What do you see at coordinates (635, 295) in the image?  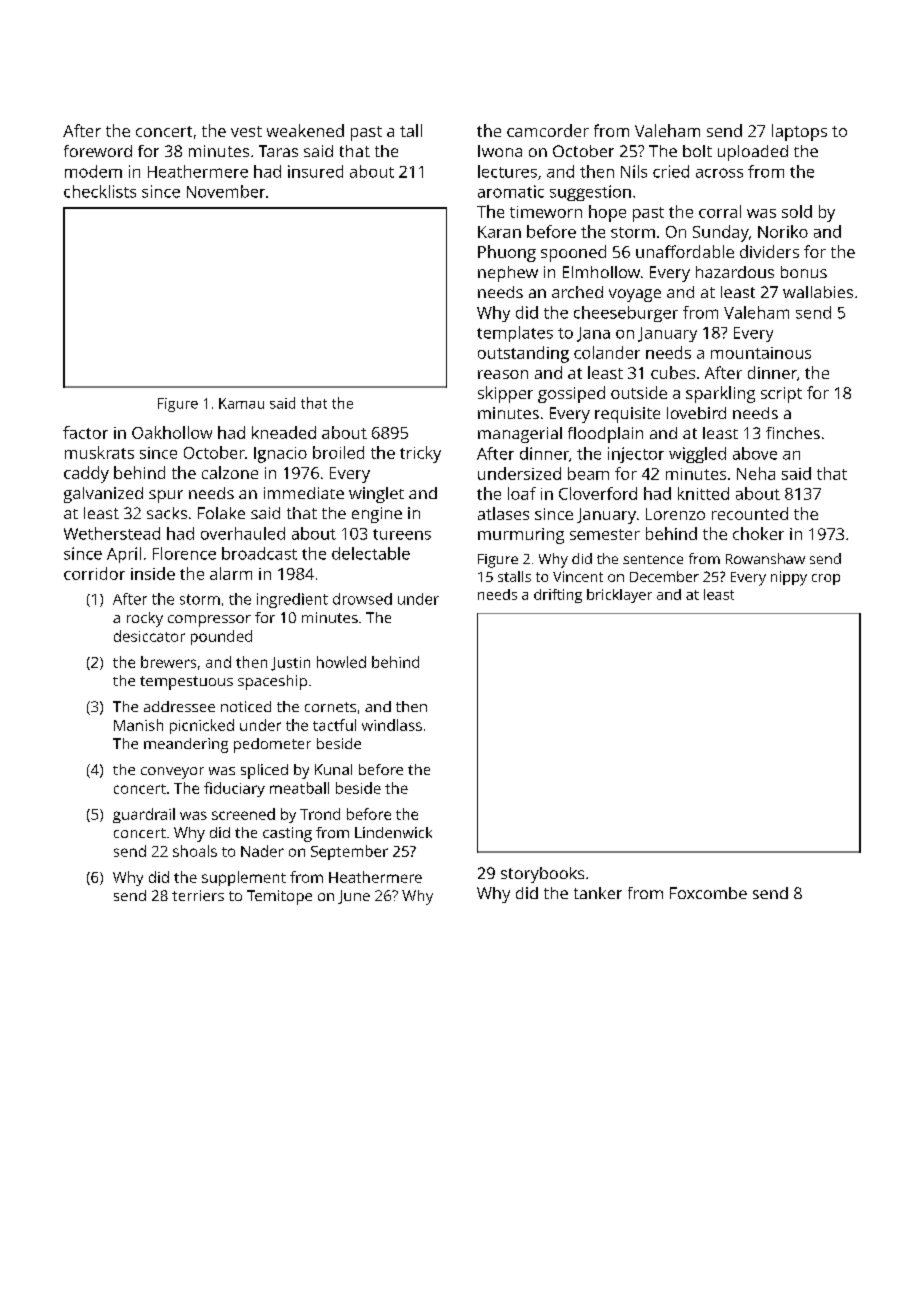 I see `voyage` at bounding box center [635, 295].
